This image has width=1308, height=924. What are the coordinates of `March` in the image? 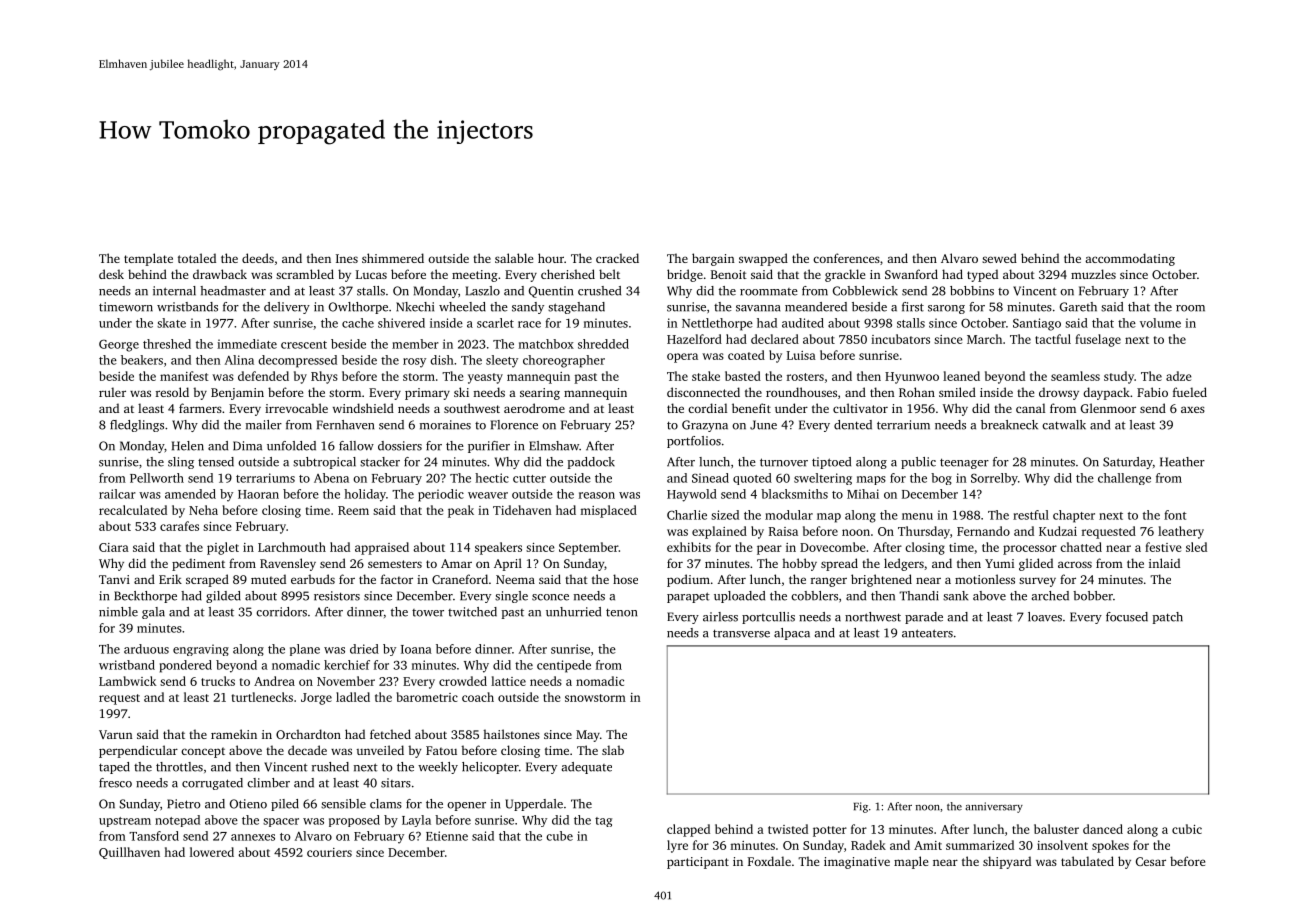 It's located at (984, 339).
